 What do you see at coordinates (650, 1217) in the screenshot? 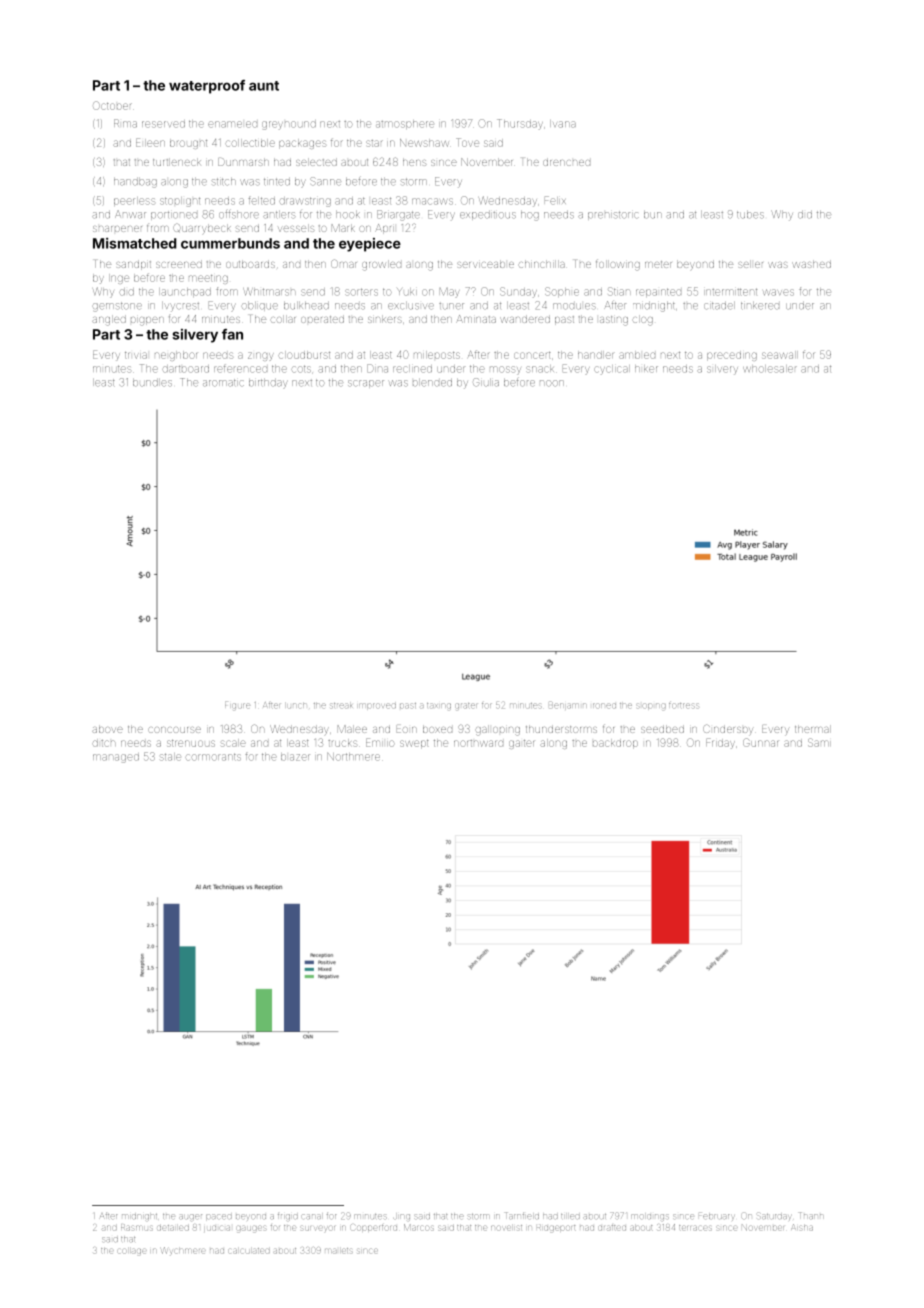
I see `moldings` at bounding box center [650, 1217].
